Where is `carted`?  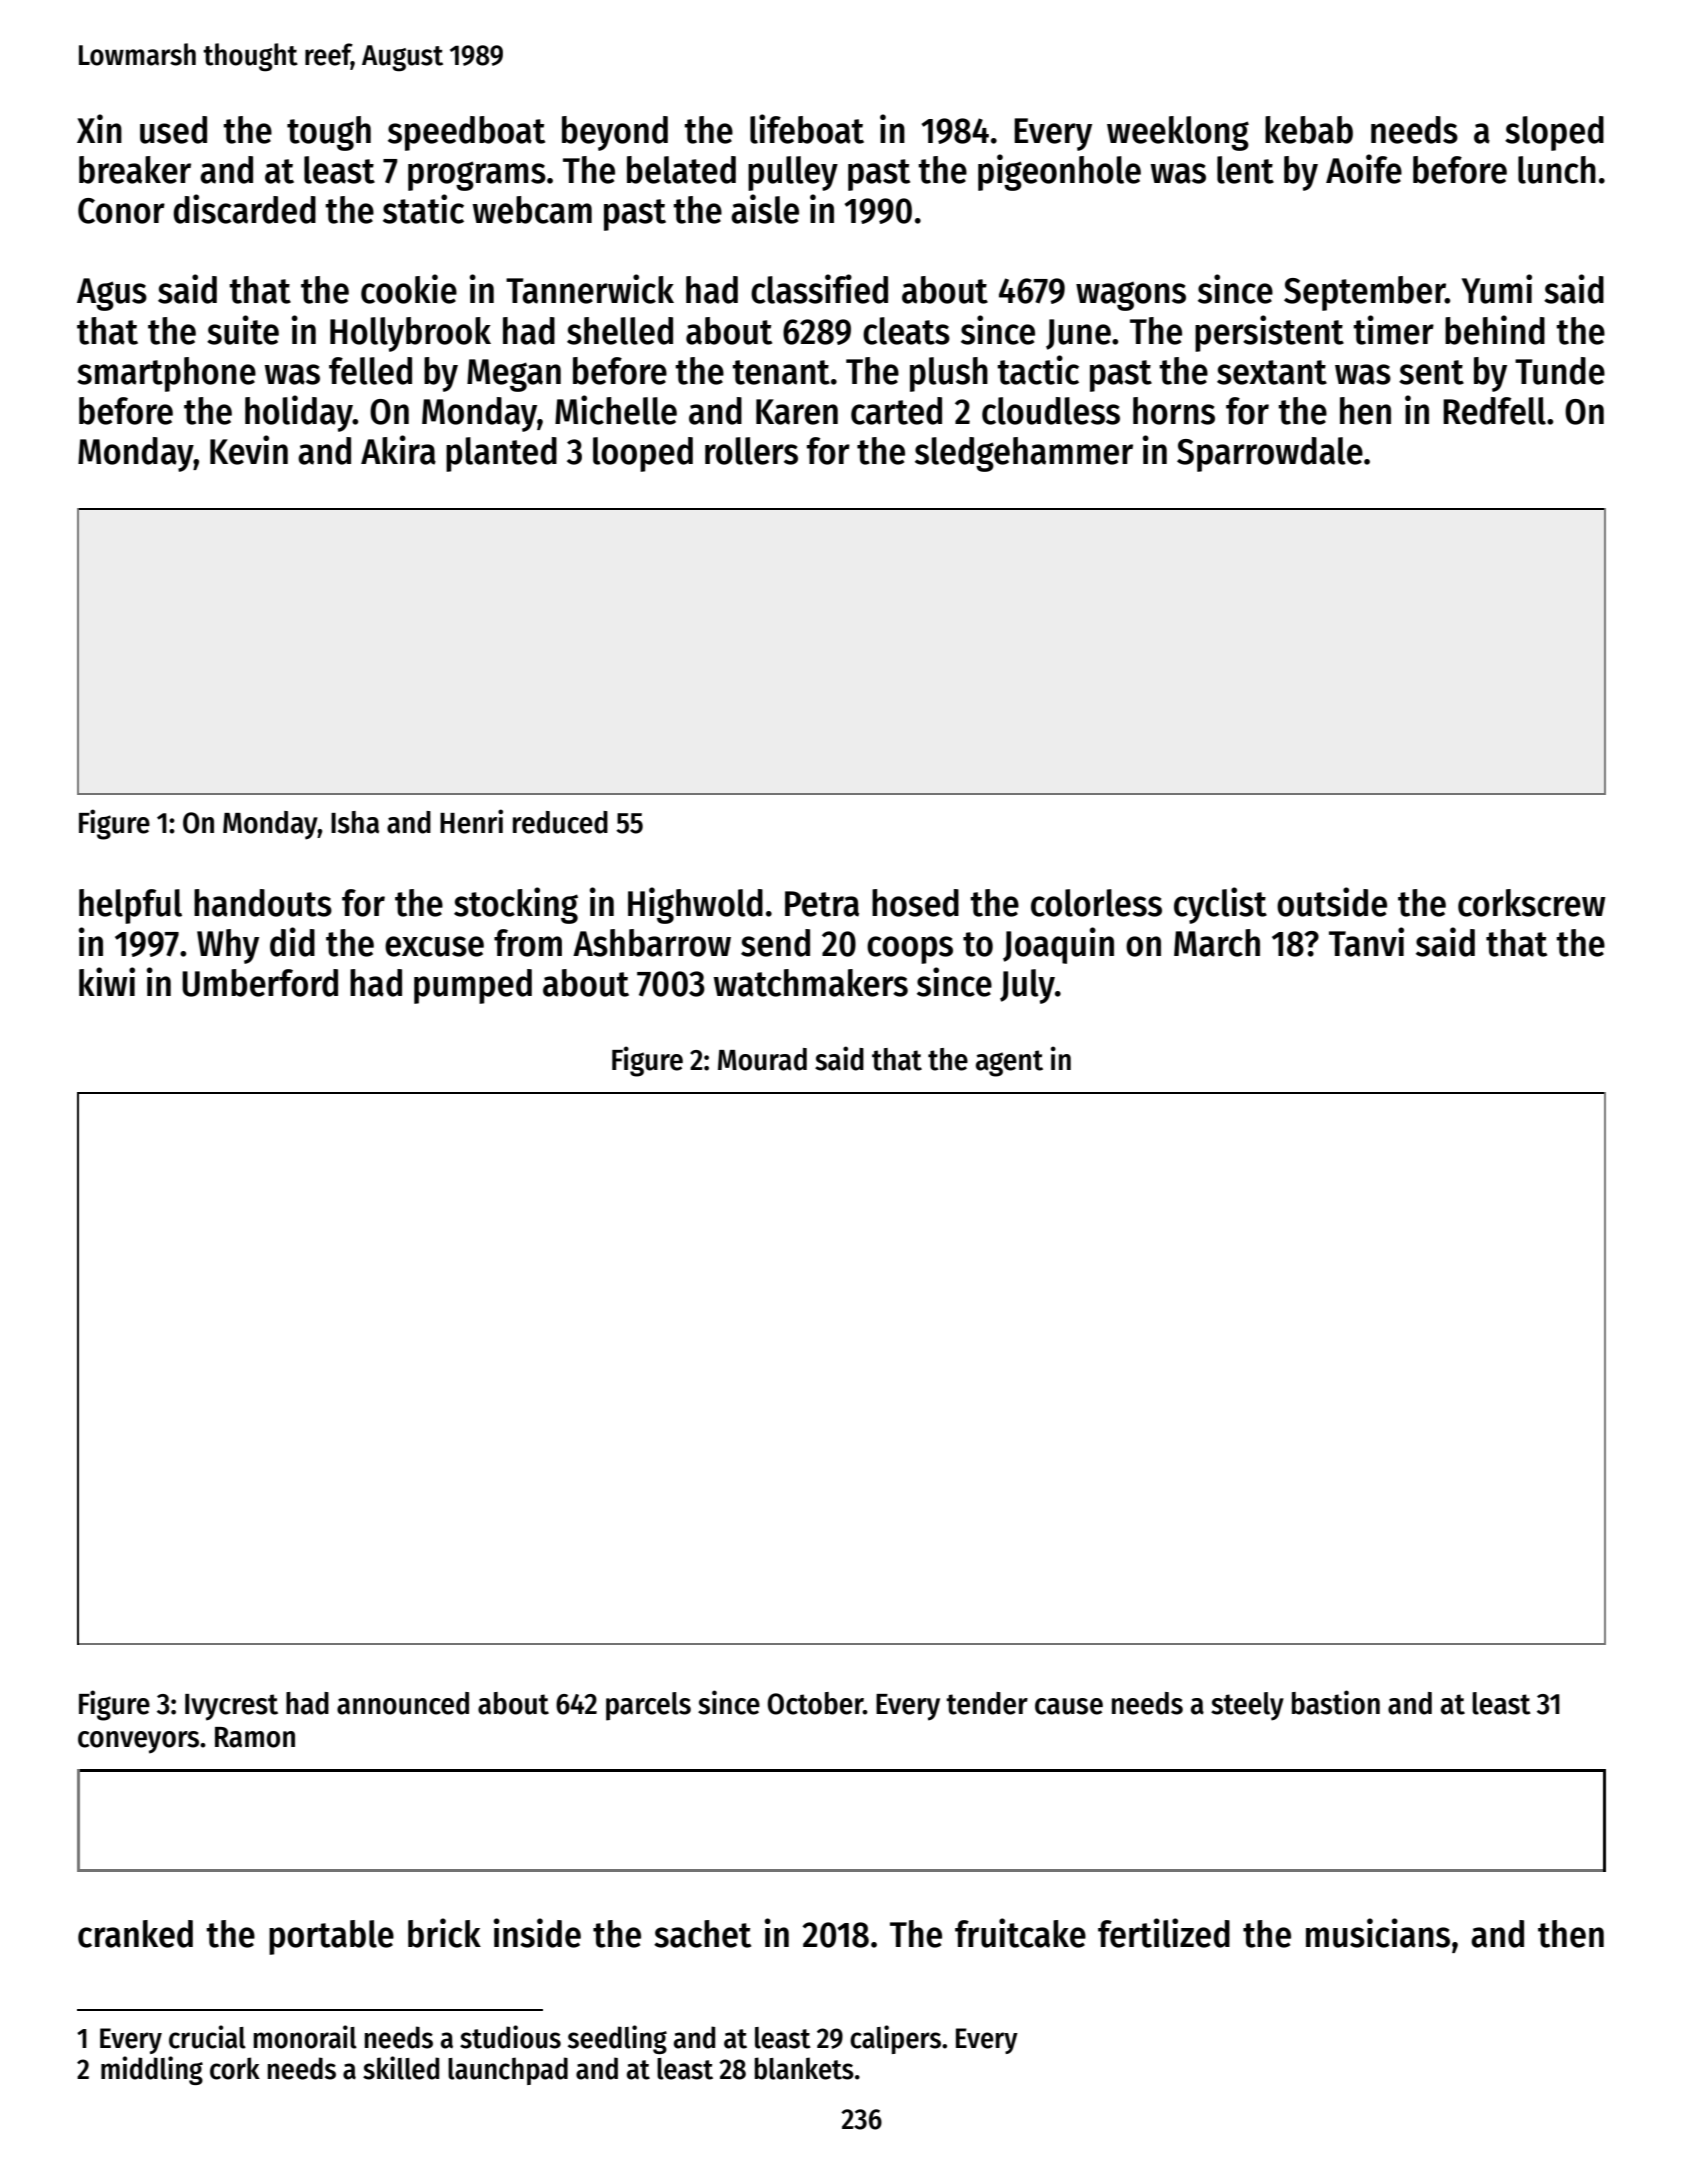
carted is located at coordinates (896, 411).
